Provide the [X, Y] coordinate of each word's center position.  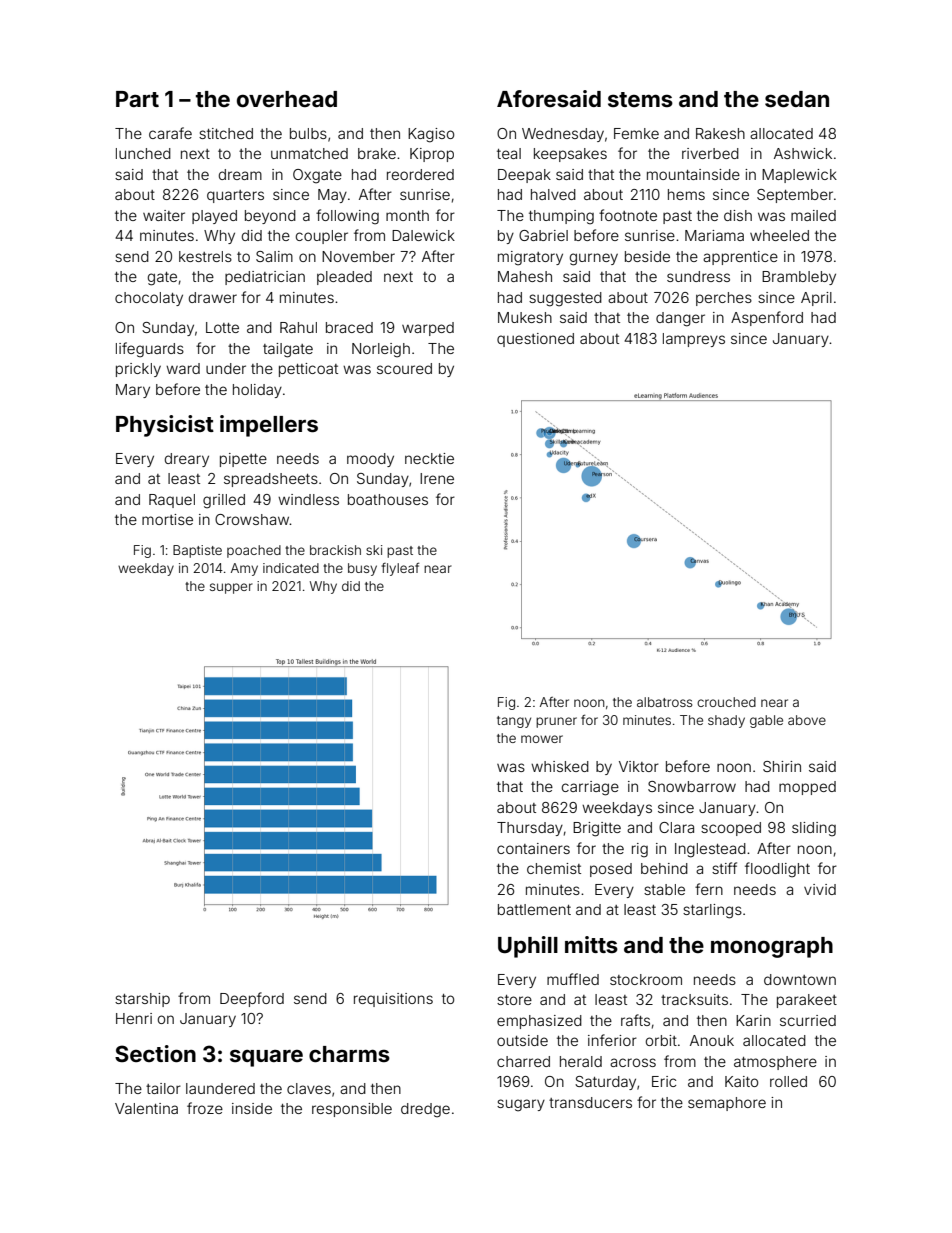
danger [680, 319]
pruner [556, 722]
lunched [143, 153]
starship [142, 1000]
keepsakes [570, 155]
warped [428, 329]
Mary [133, 391]
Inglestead [710, 850]
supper [231, 588]
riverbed [710, 153]
